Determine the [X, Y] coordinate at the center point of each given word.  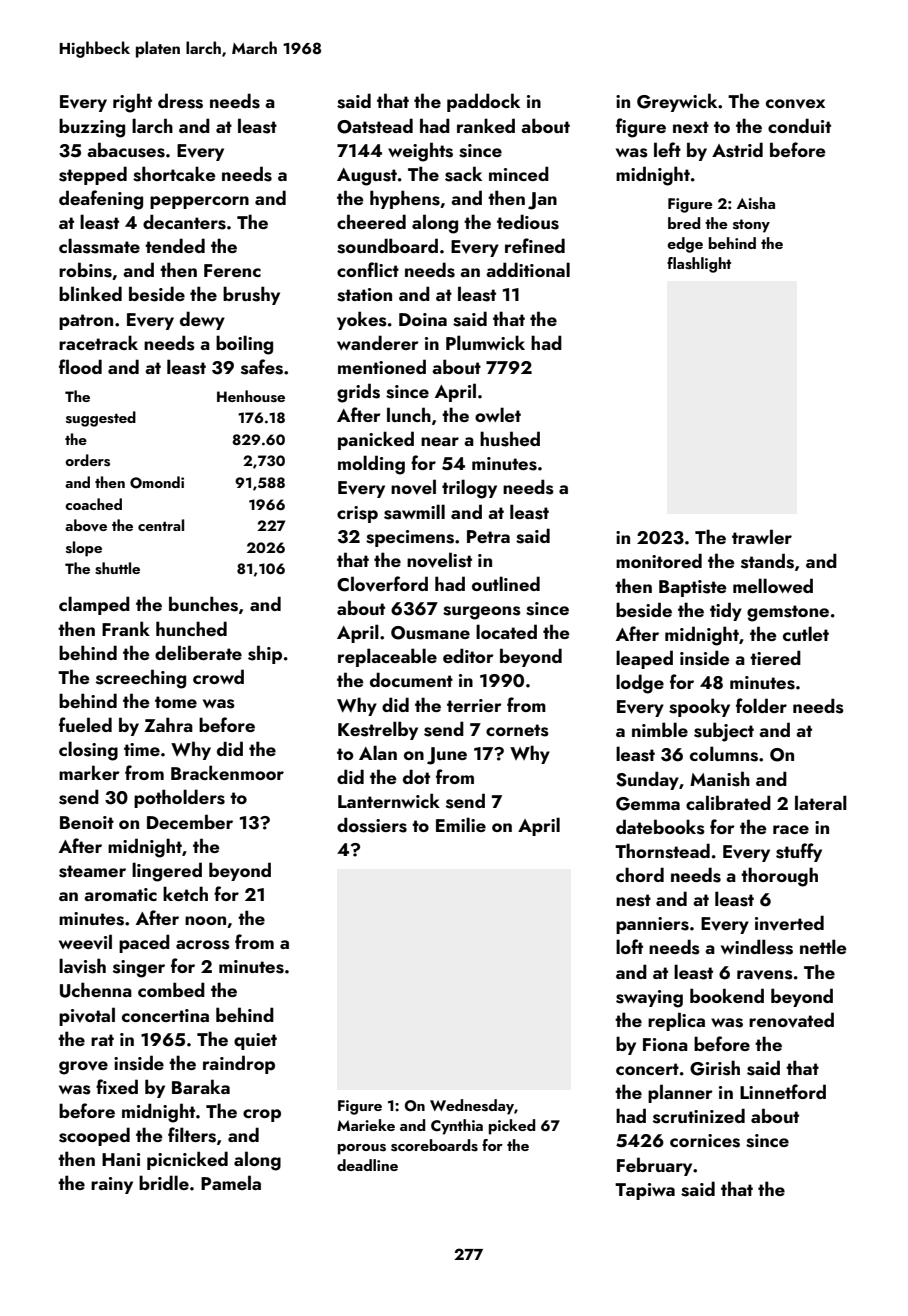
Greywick [677, 102]
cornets [517, 730]
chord [640, 874]
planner [680, 1093]
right [132, 103]
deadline [367, 1165]
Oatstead [375, 126]
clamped [94, 605]
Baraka [201, 1086]
